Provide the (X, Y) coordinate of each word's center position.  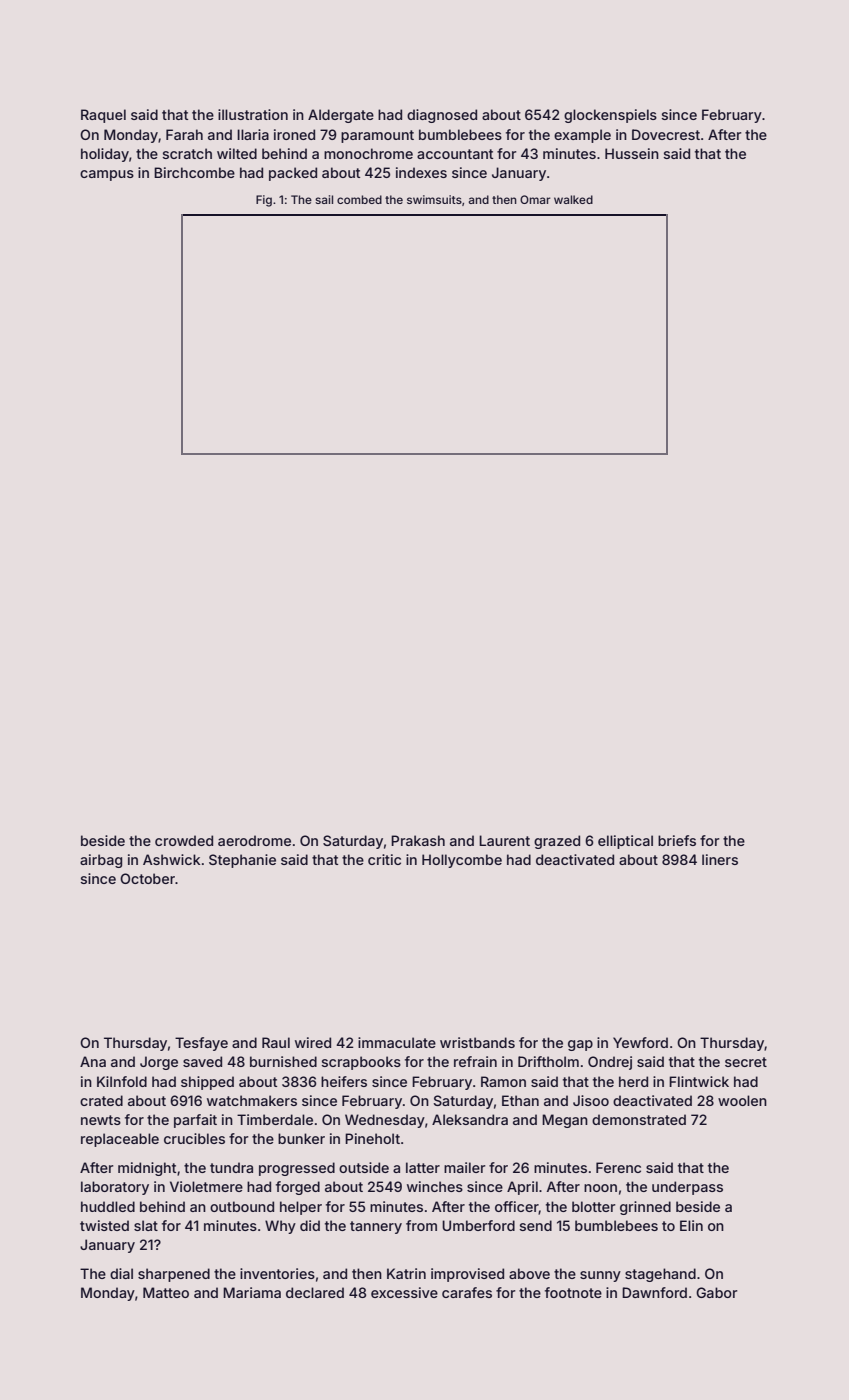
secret (746, 1062)
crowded (184, 840)
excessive (404, 1292)
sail (324, 199)
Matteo (166, 1292)
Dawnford (654, 1292)
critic (384, 859)
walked (573, 199)
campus (107, 175)
